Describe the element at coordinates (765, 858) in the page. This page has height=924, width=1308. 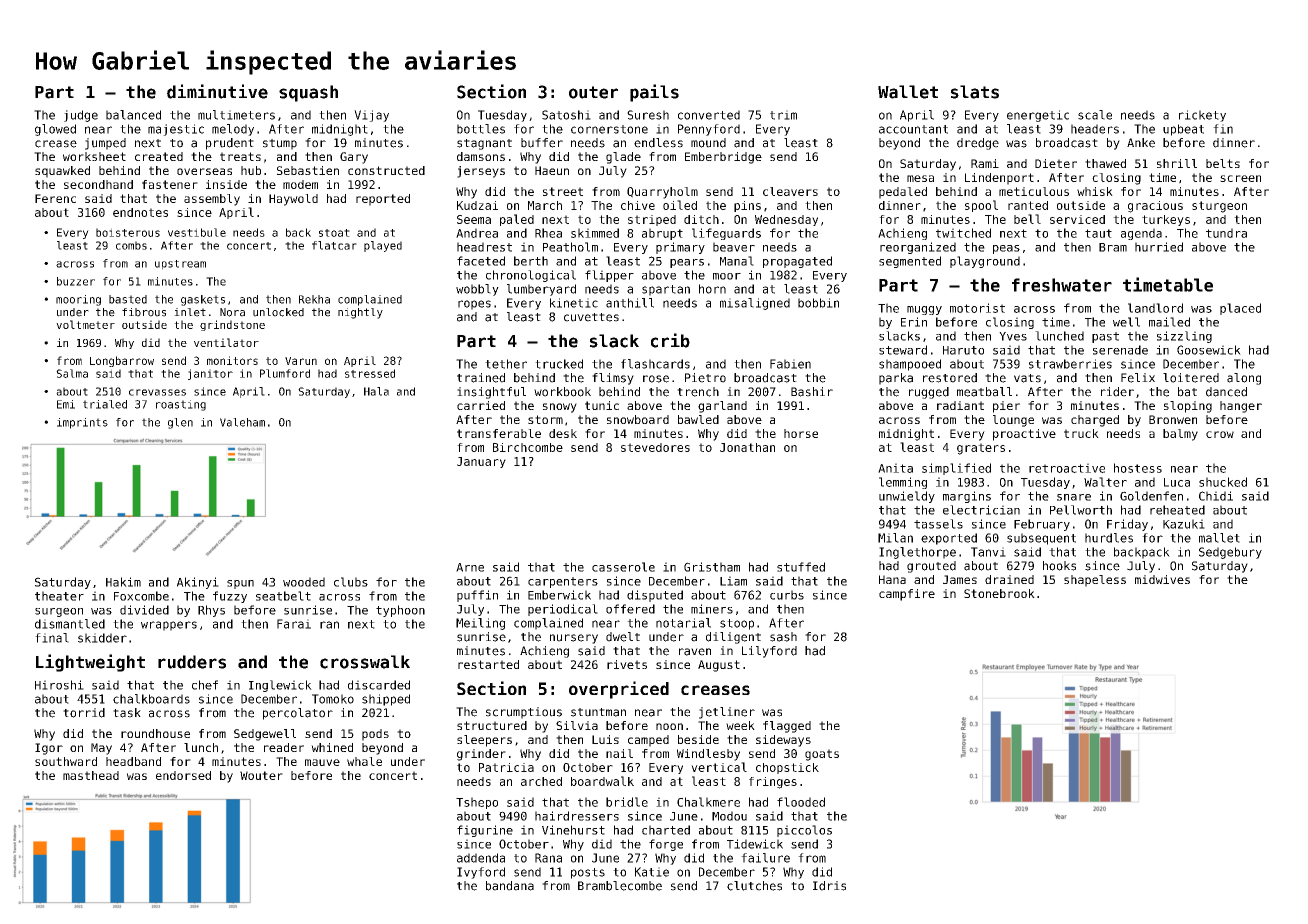
I see `failure` at that location.
